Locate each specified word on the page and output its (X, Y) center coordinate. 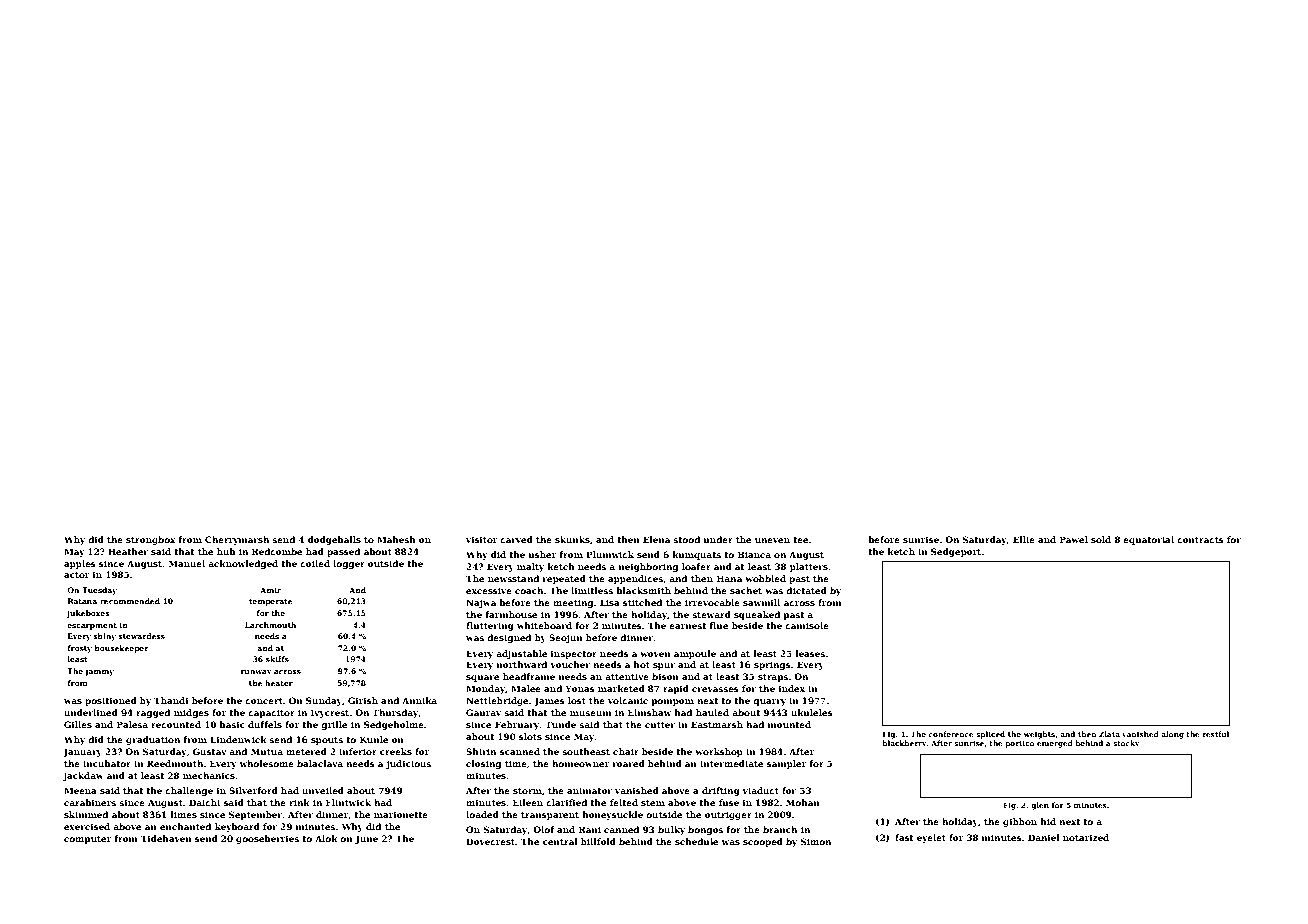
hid (1048, 821)
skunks (572, 539)
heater (279, 683)
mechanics (209, 775)
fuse (729, 802)
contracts (1200, 540)
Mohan (803, 802)
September (255, 815)
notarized (1086, 837)
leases (810, 653)
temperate (270, 602)
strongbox (150, 540)
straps (773, 678)
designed (509, 638)
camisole (807, 625)
